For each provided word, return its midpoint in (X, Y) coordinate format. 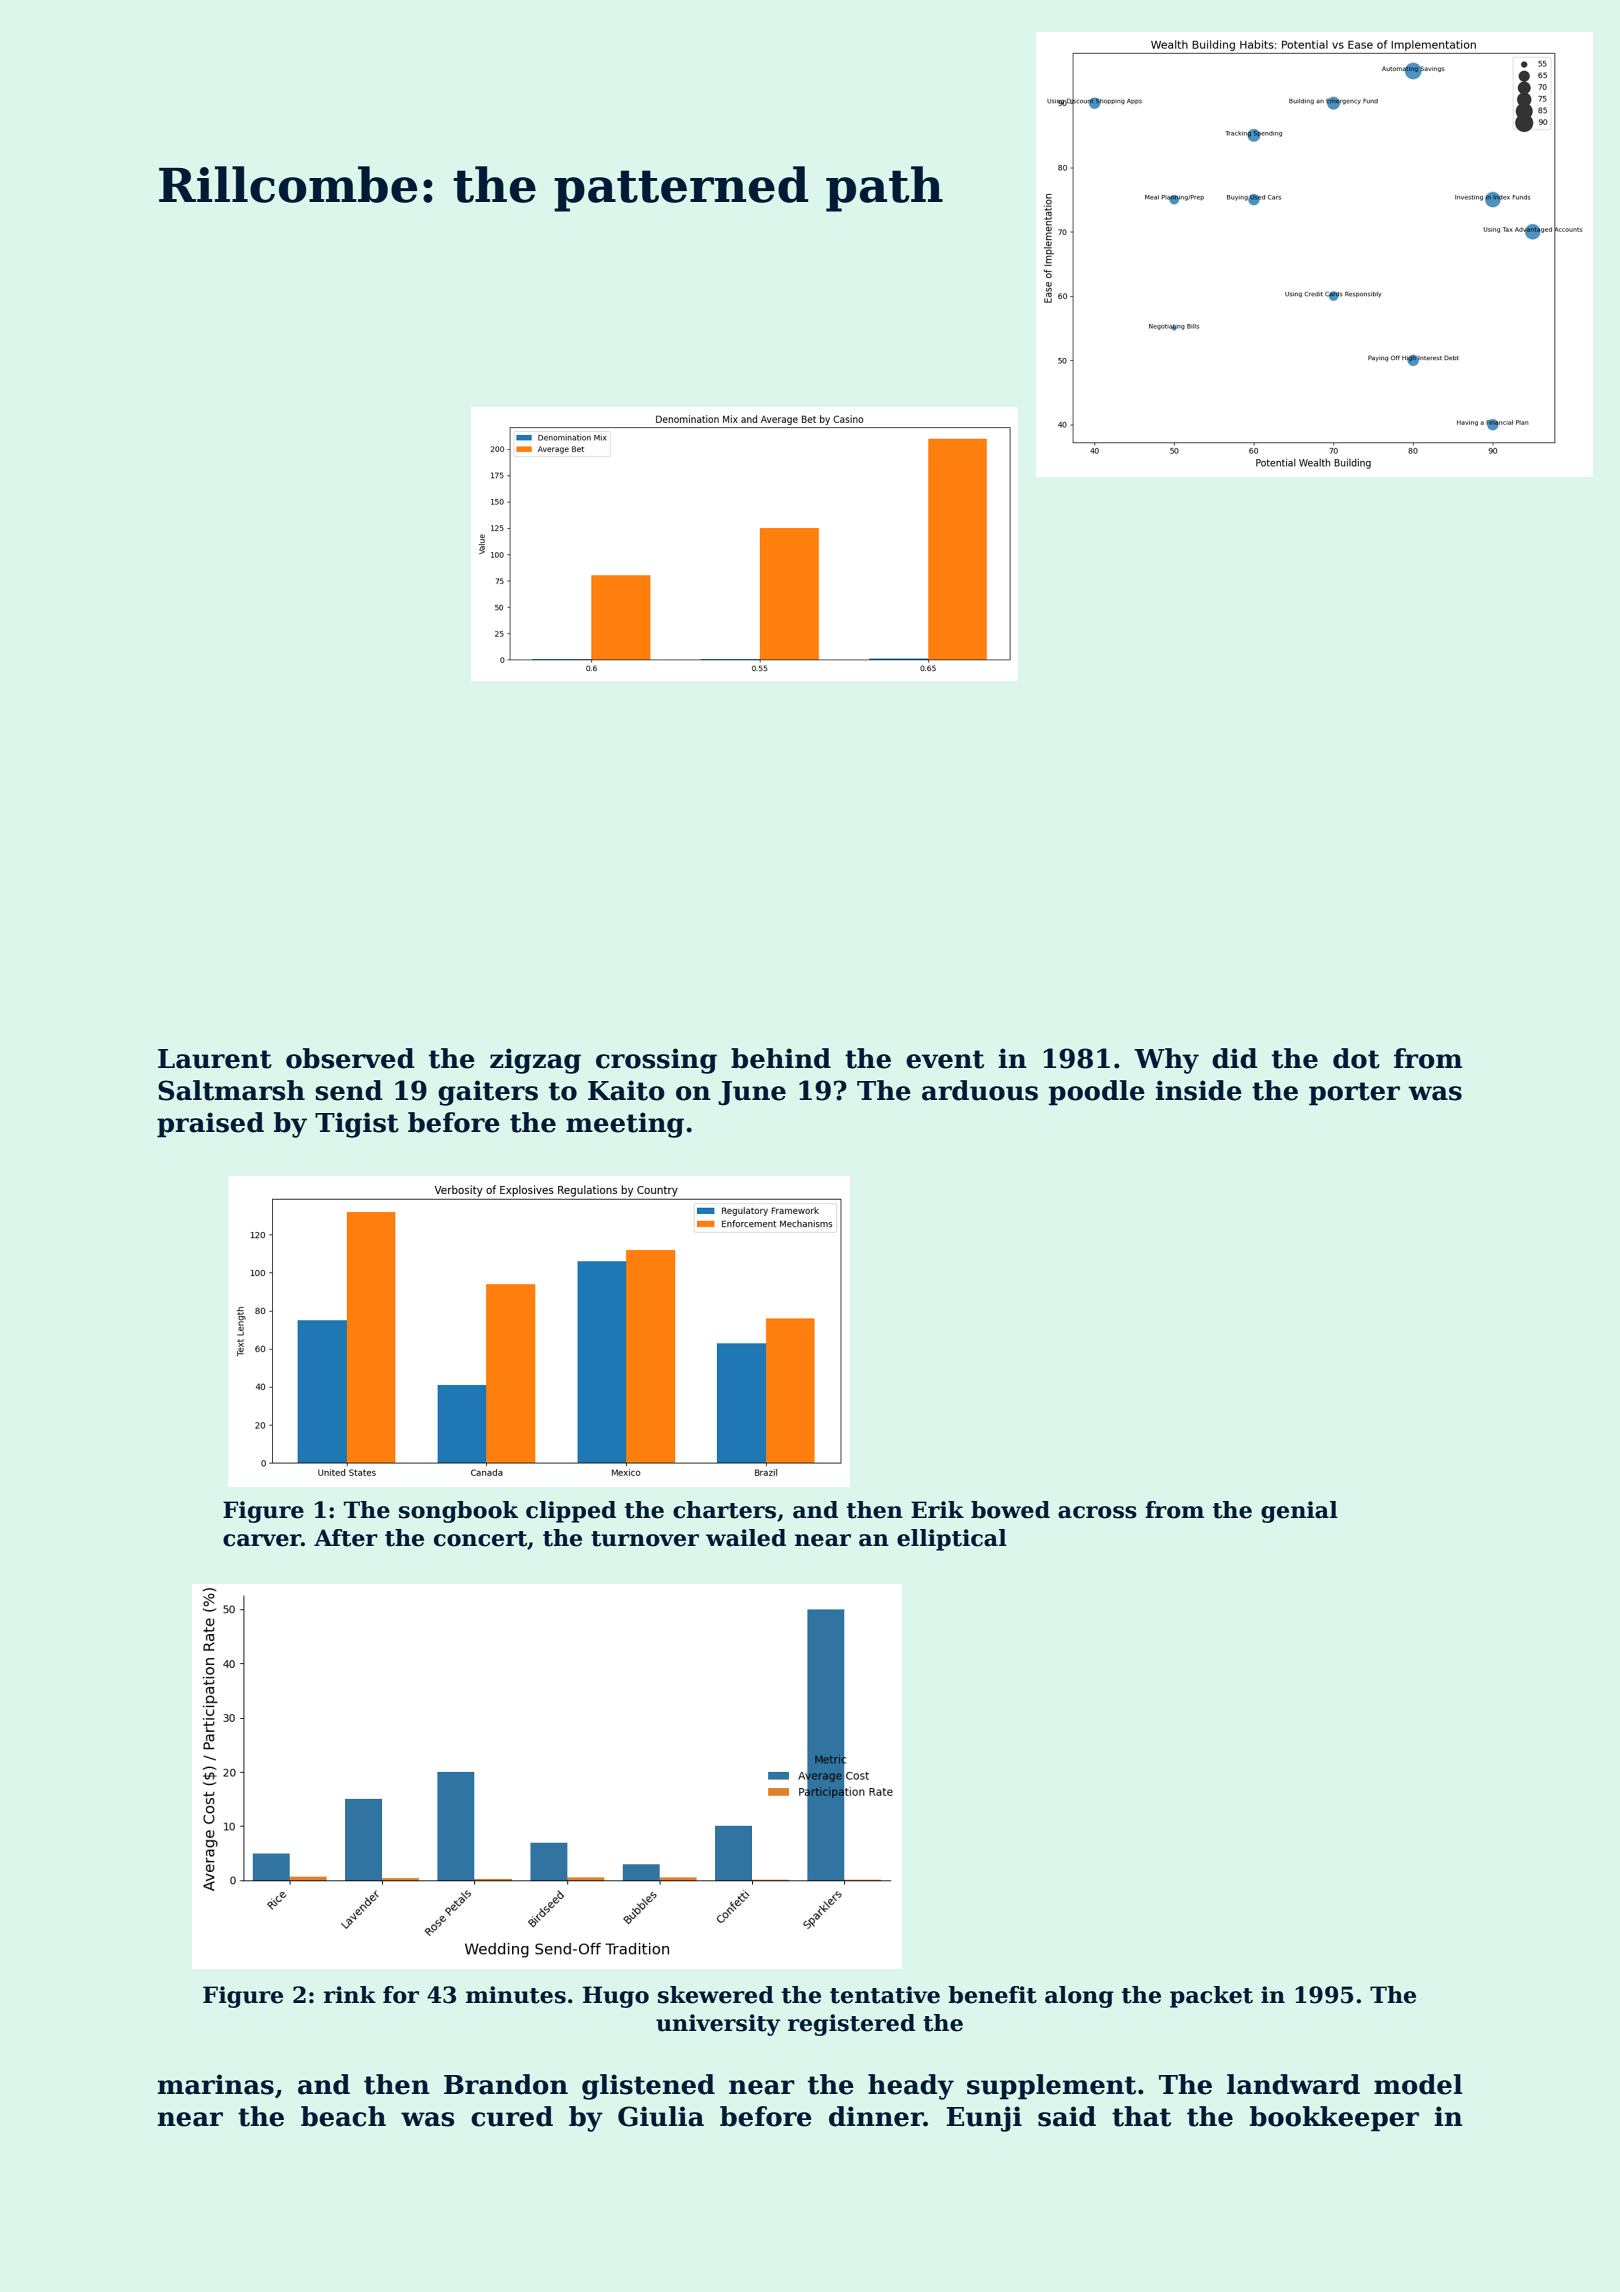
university (718, 2025)
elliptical (952, 1540)
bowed (1010, 1510)
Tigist (357, 1125)
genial (1299, 1512)
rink (350, 1994)
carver (262, 1540)
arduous (980, 1090)
